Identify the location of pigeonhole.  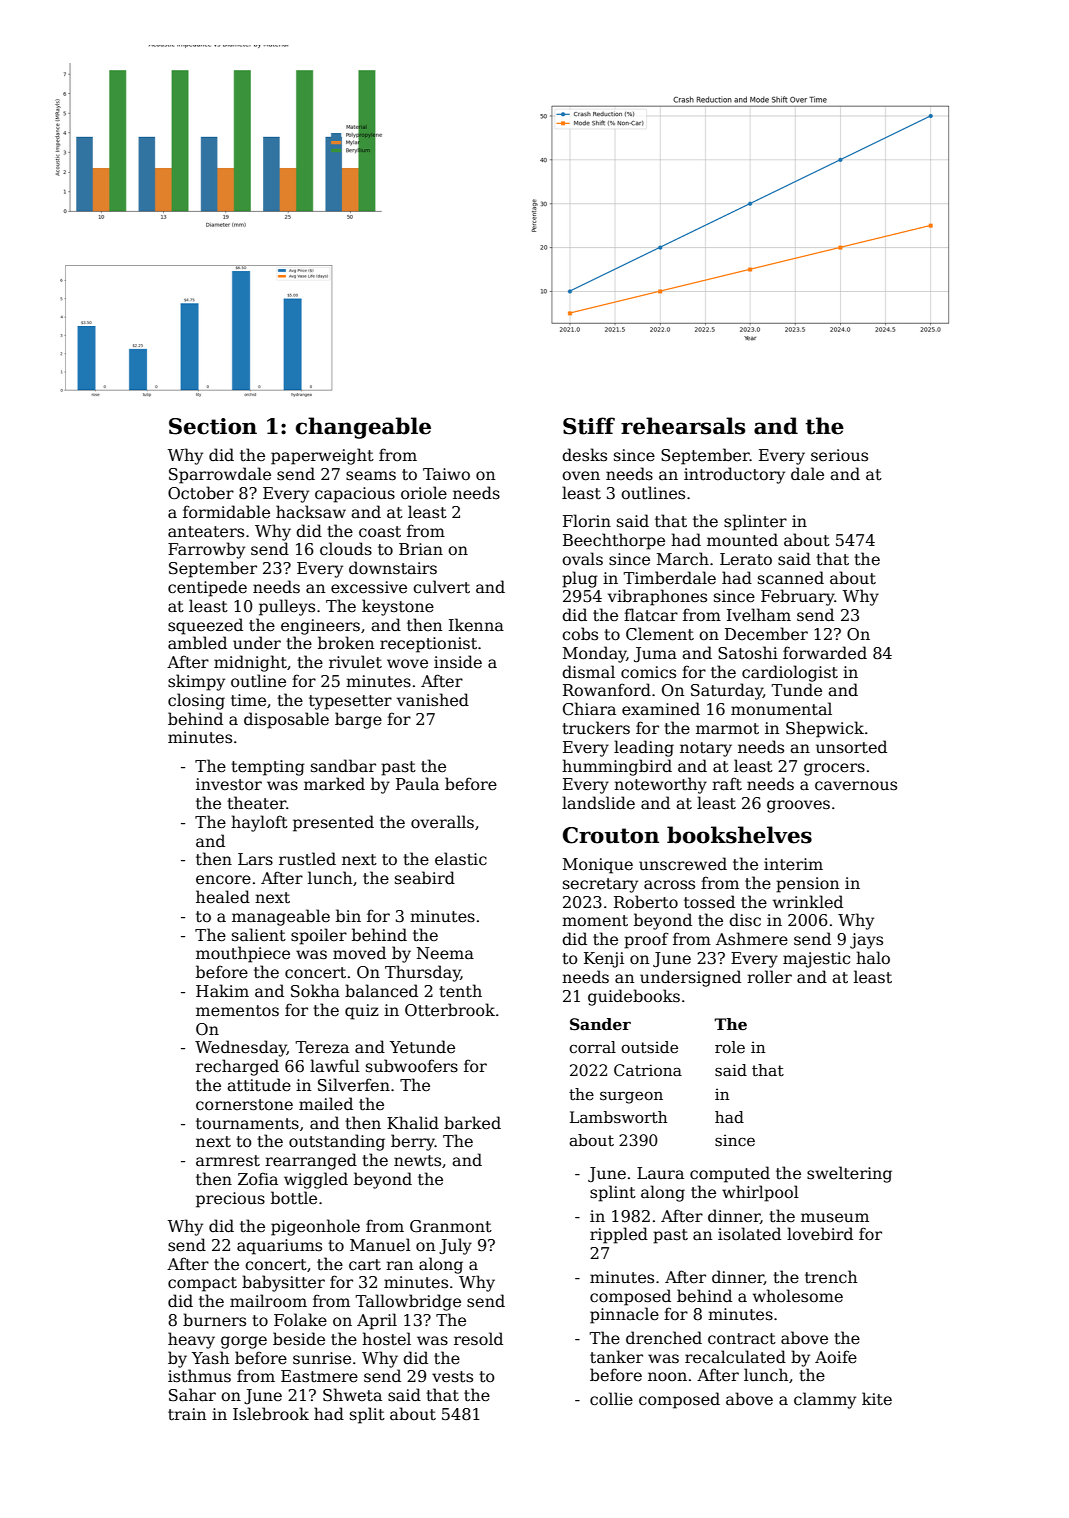
(315, 1227).
